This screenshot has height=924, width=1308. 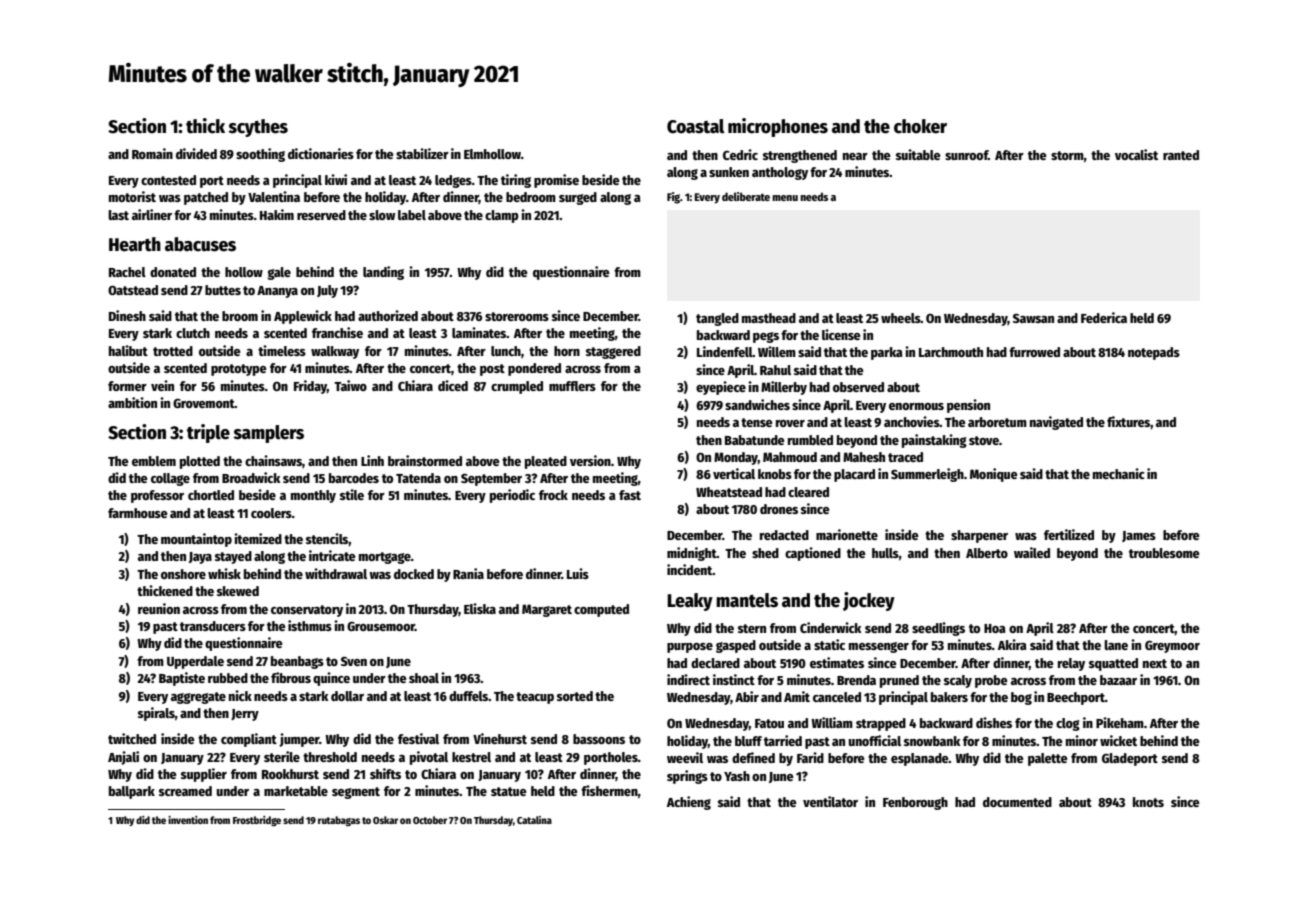 What do you see at coordinates (279, 273) in the screenshot?
I see `gale` at bounding box center [279, 273].
